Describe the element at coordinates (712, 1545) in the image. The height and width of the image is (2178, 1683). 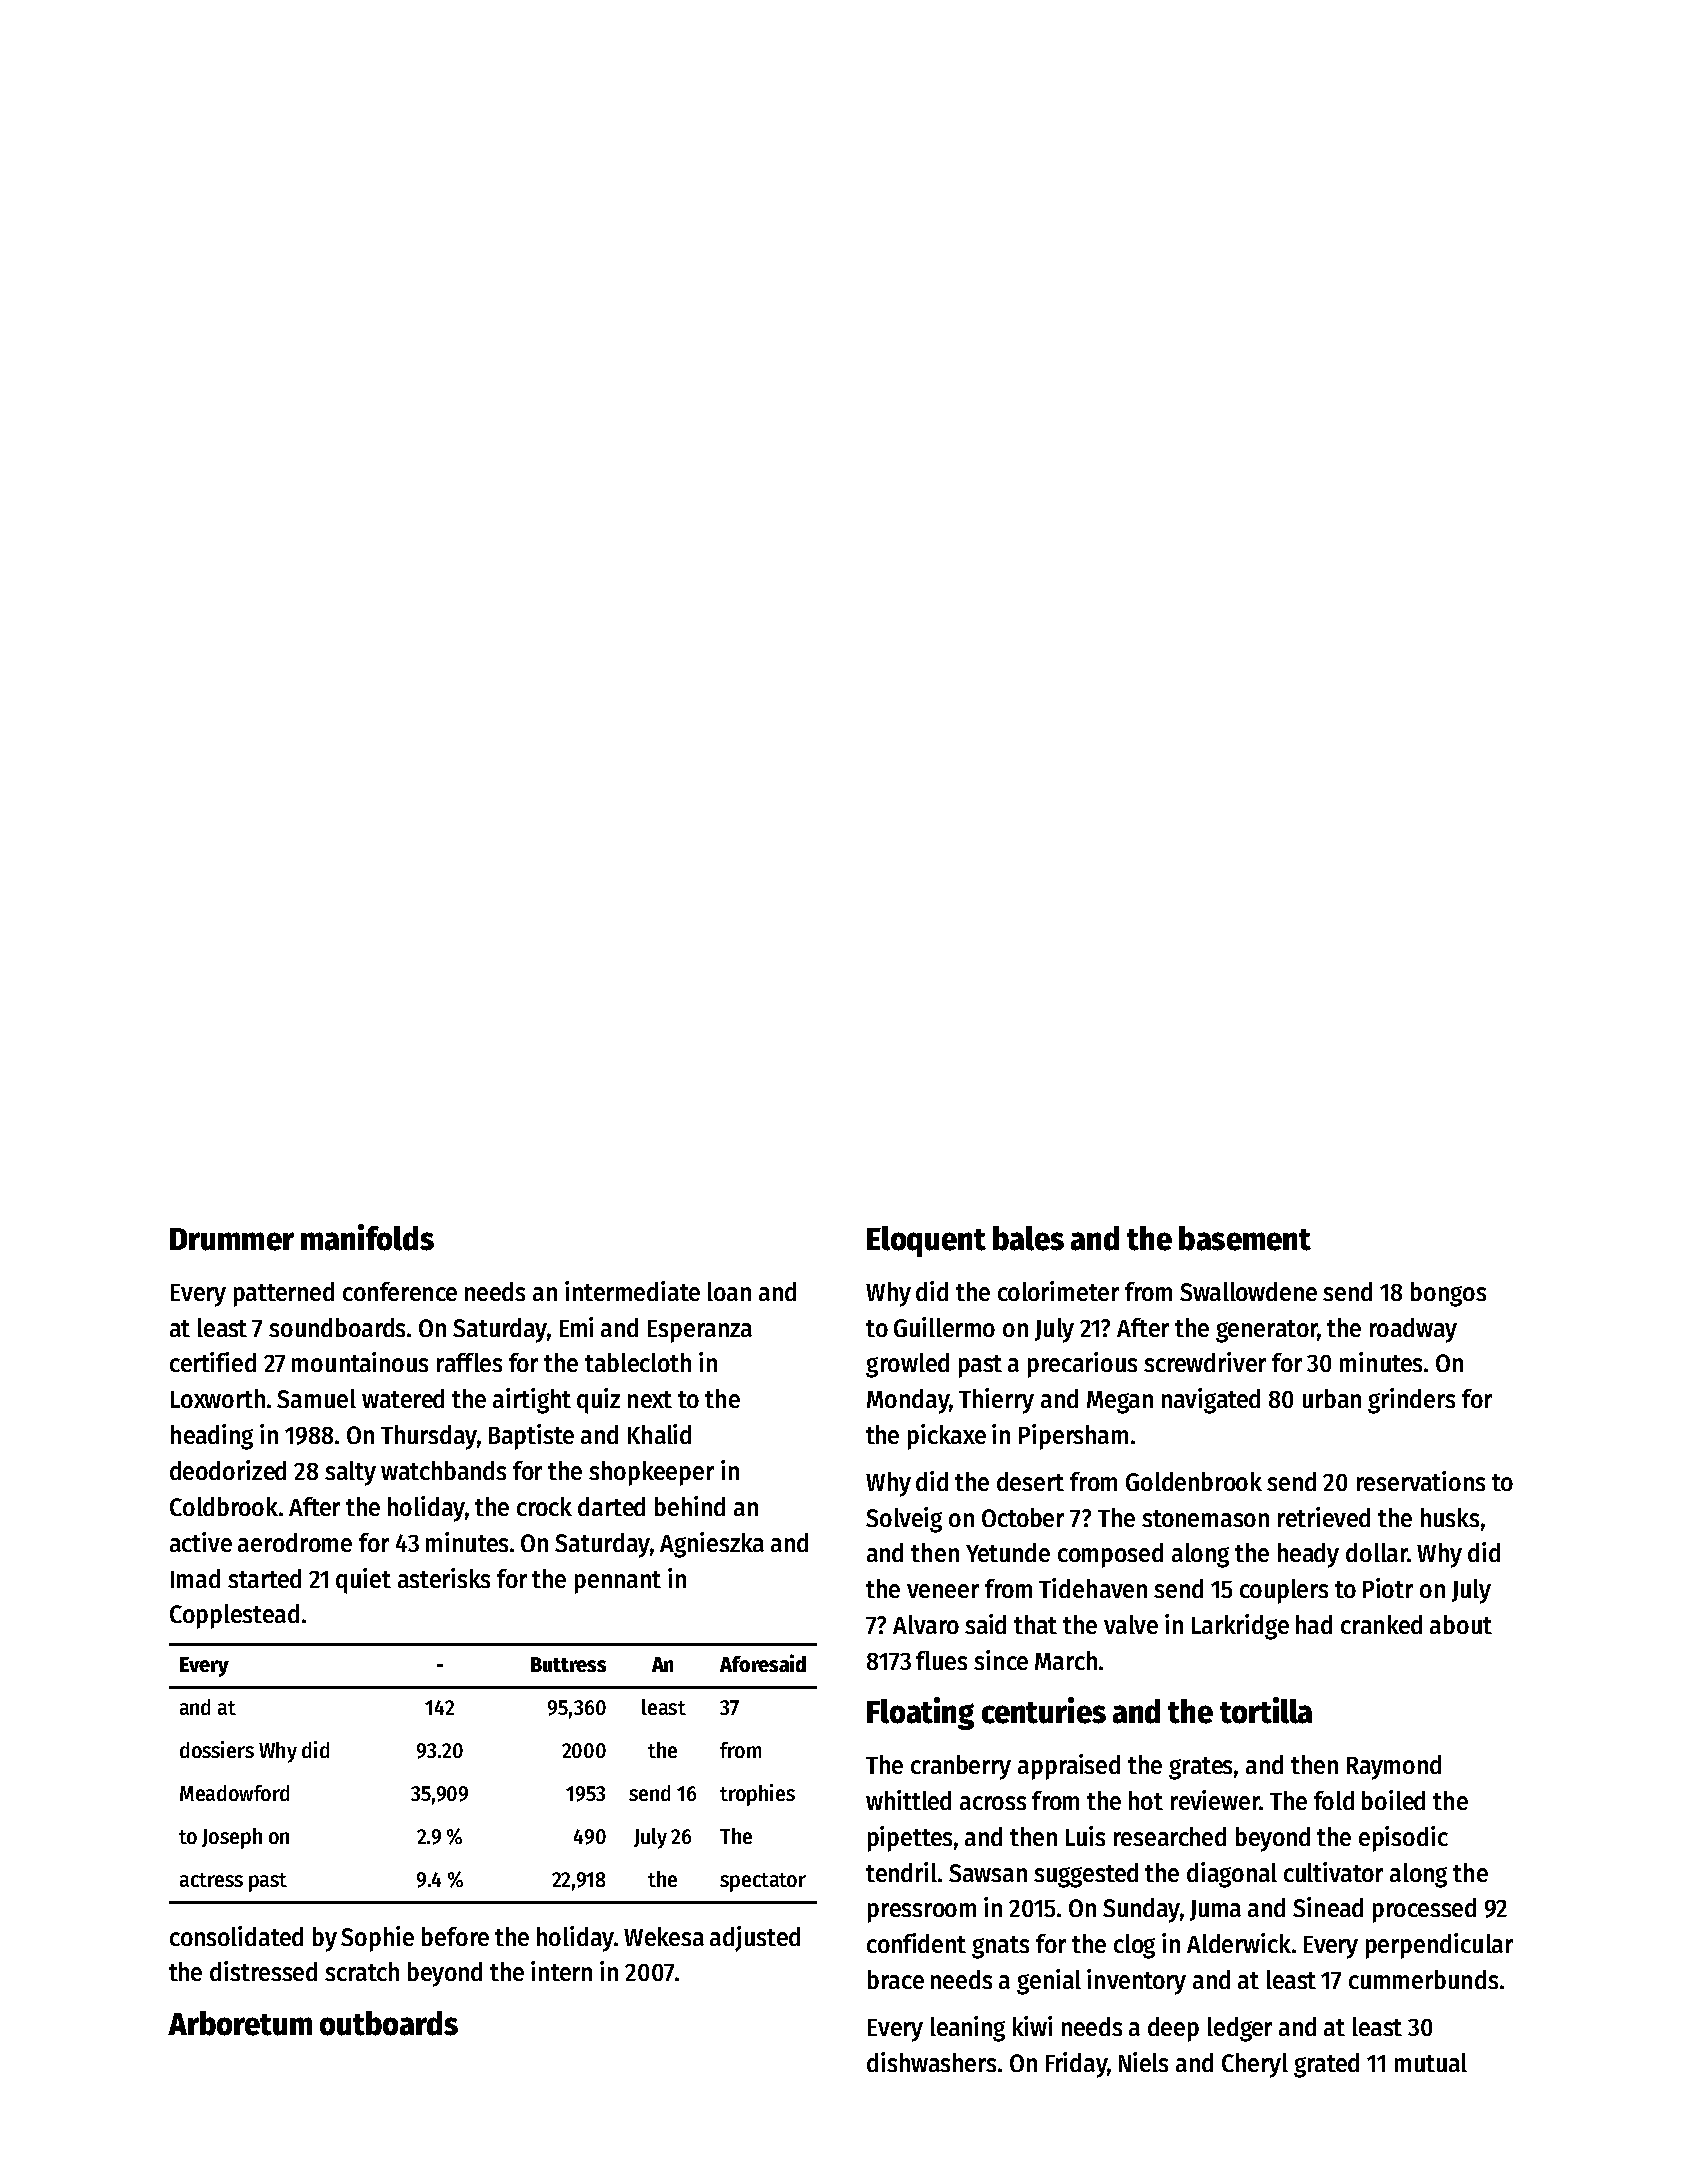
I see `Agnieszka` at that location.
